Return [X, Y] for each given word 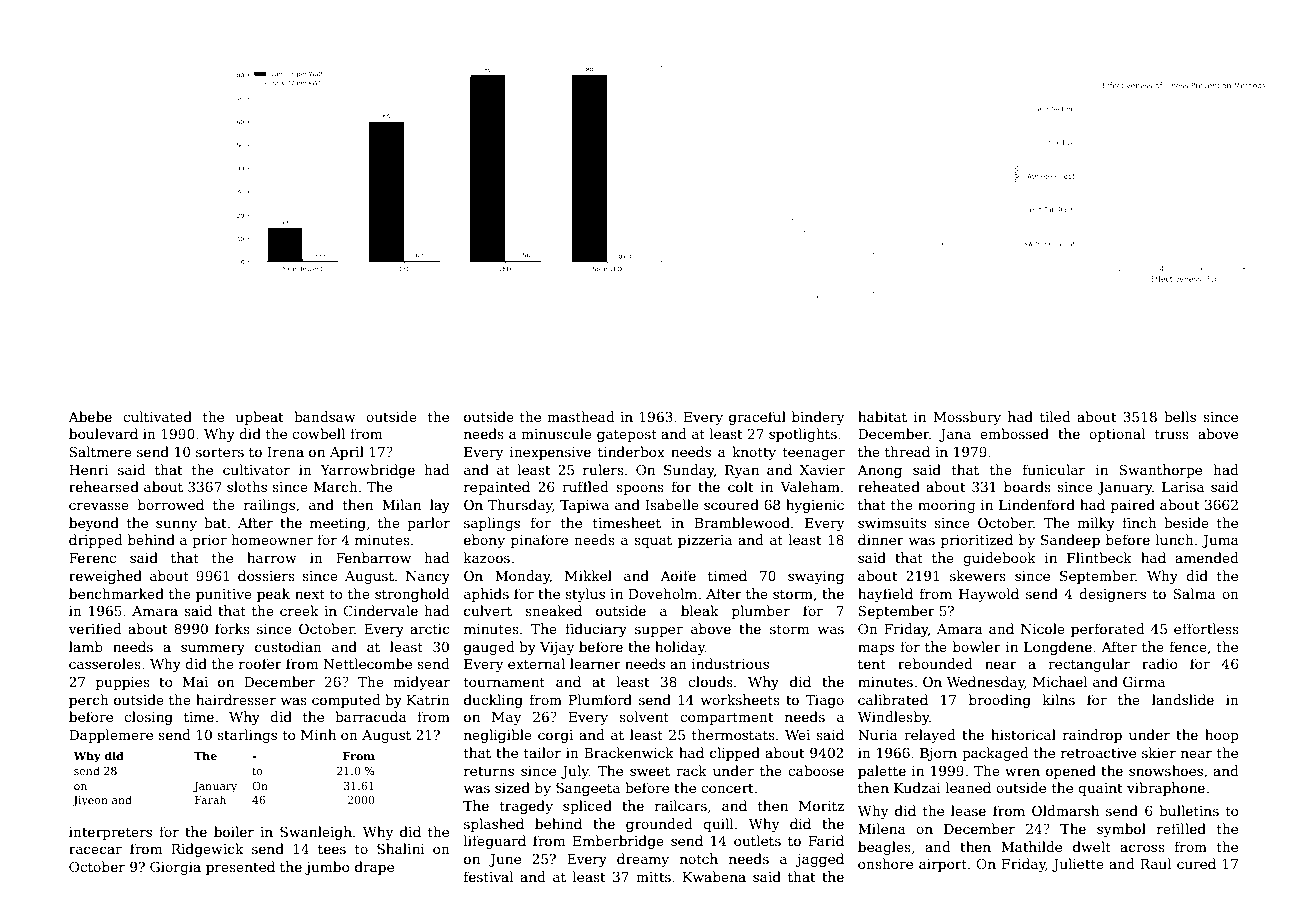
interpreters [110, 833]
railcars [681, 805]
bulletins [1189, 810]
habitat [882, 416]
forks [232, 628]
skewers [978, 575]
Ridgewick [207, 850]
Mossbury [967, 418]
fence [1188, 646]
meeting [338, 524]
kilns [1059, 699]
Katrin [428, 700]
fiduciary [596, 630]
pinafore [539, 541]
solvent [644, 716]
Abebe [90, 416]
